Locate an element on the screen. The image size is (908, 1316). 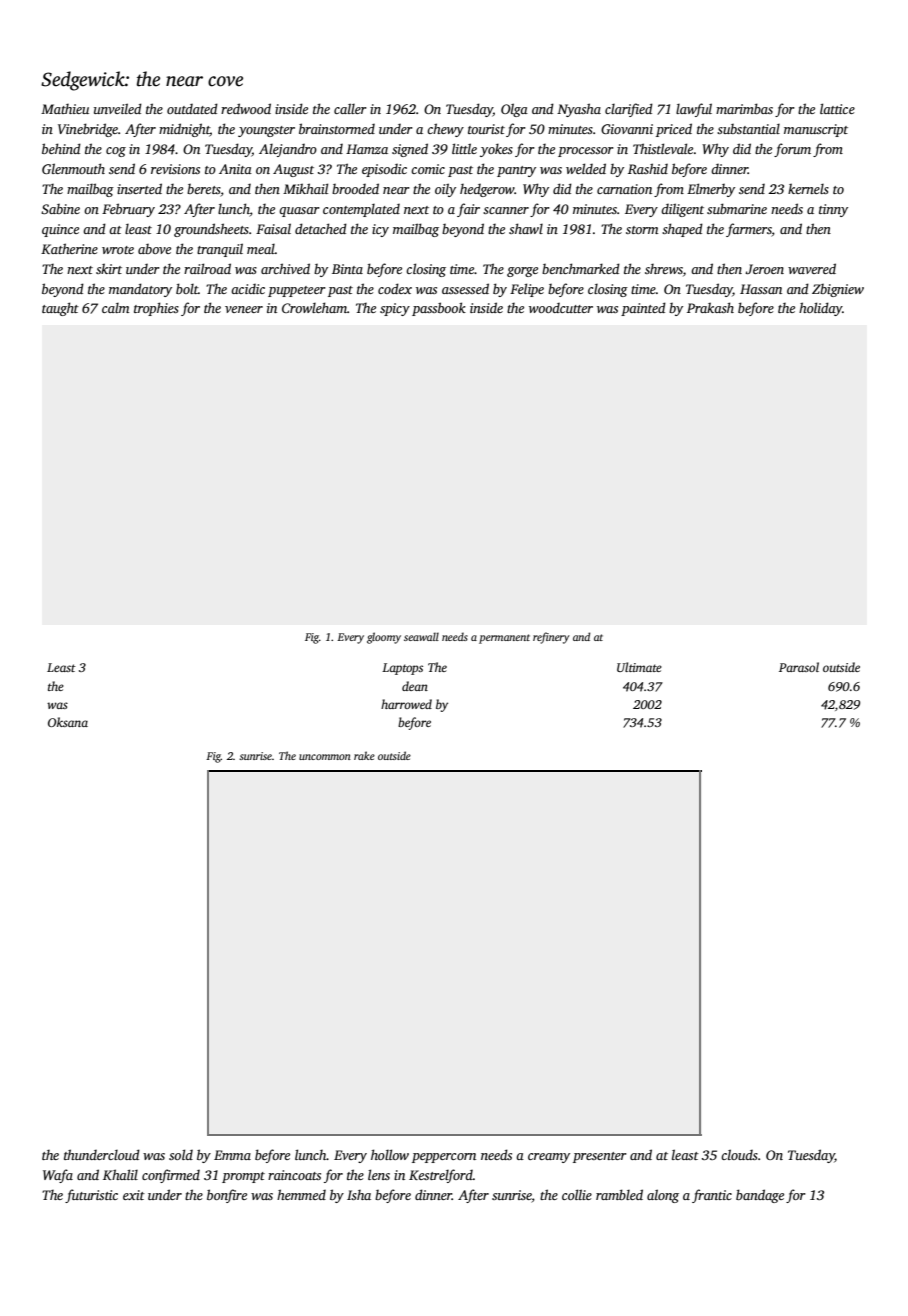
Zbigniew is located at coordinates (838, 290).
